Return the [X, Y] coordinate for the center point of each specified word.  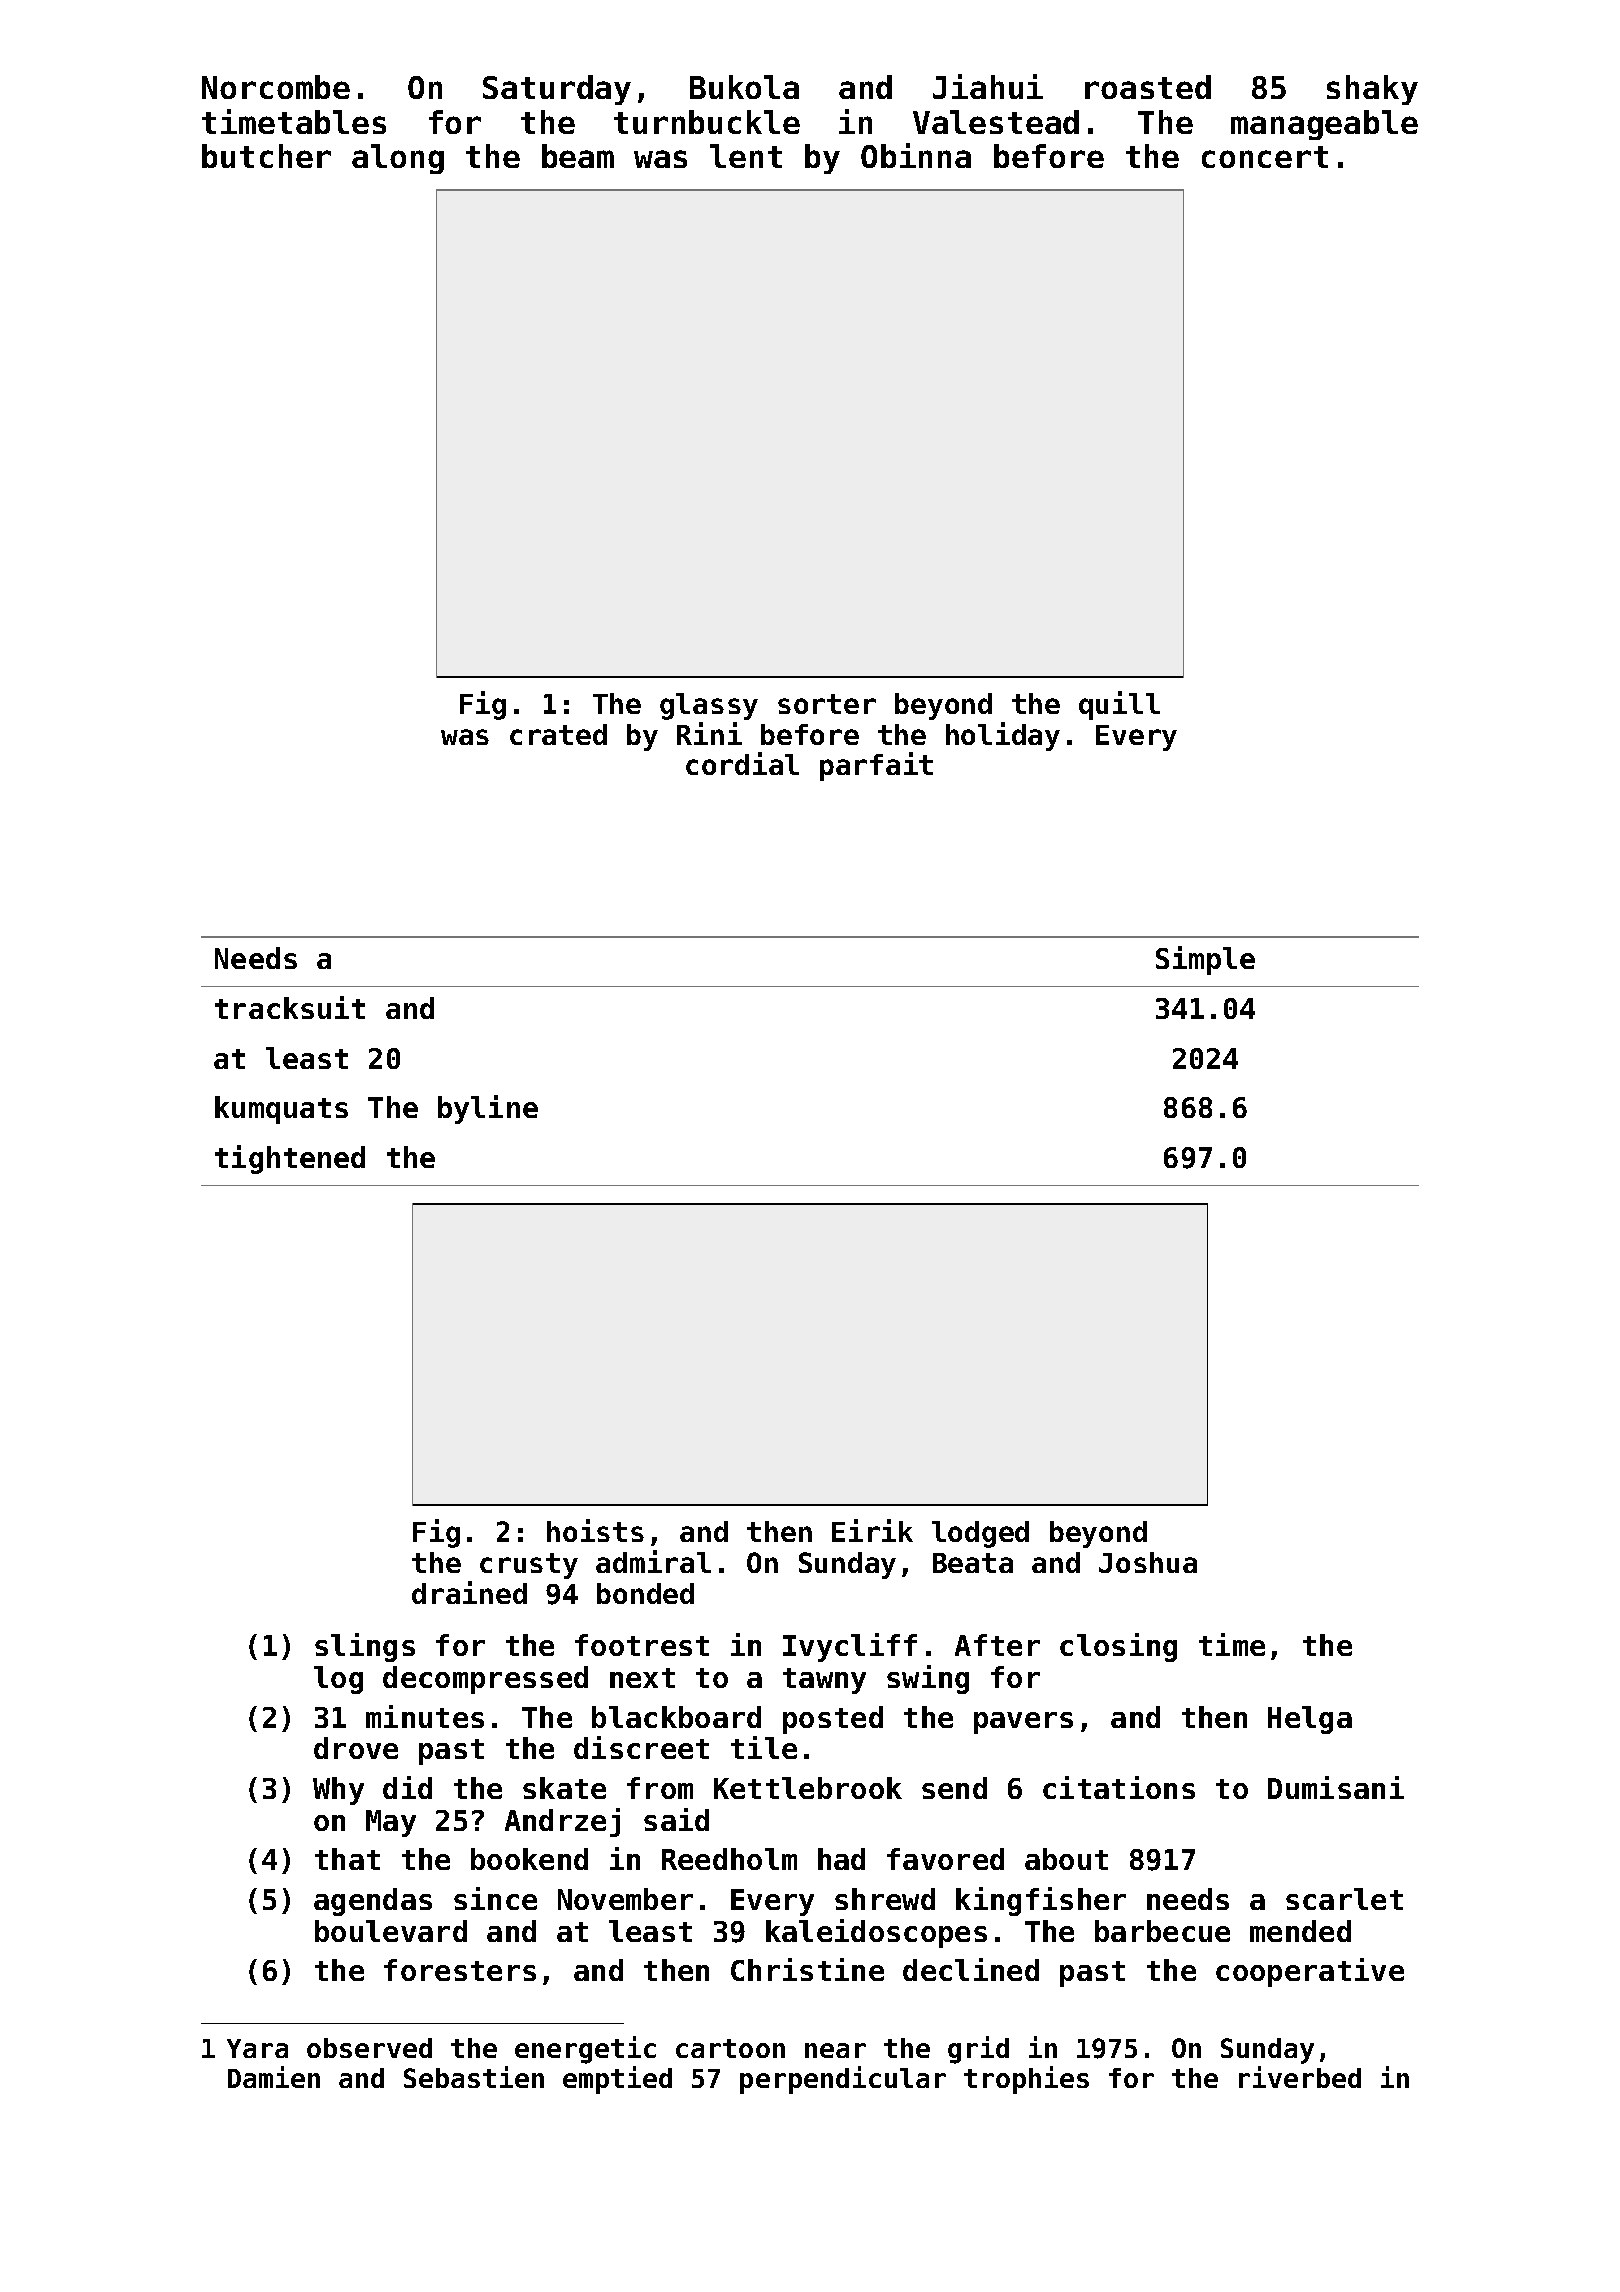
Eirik [872, 1530]
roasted [1148, 87]
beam [578, 156]
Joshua [1148, 1562]
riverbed [1300, 2077]
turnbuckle [707, 122]
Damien [274, 2077]
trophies [1026, 2080]
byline [488, 1109]
